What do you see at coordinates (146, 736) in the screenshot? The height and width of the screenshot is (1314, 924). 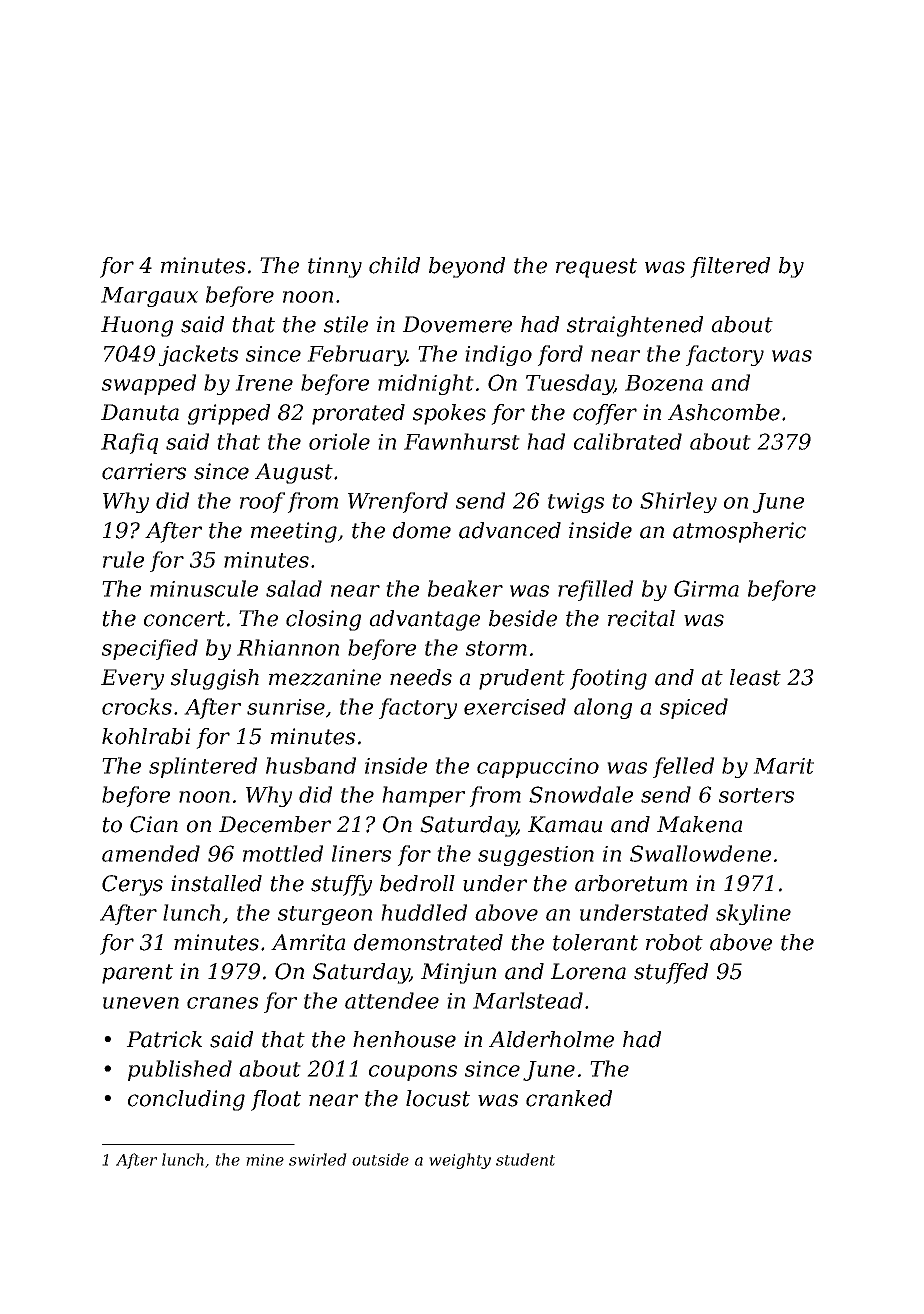 I see `kohlrabi` at bounding box center [146, 736].
